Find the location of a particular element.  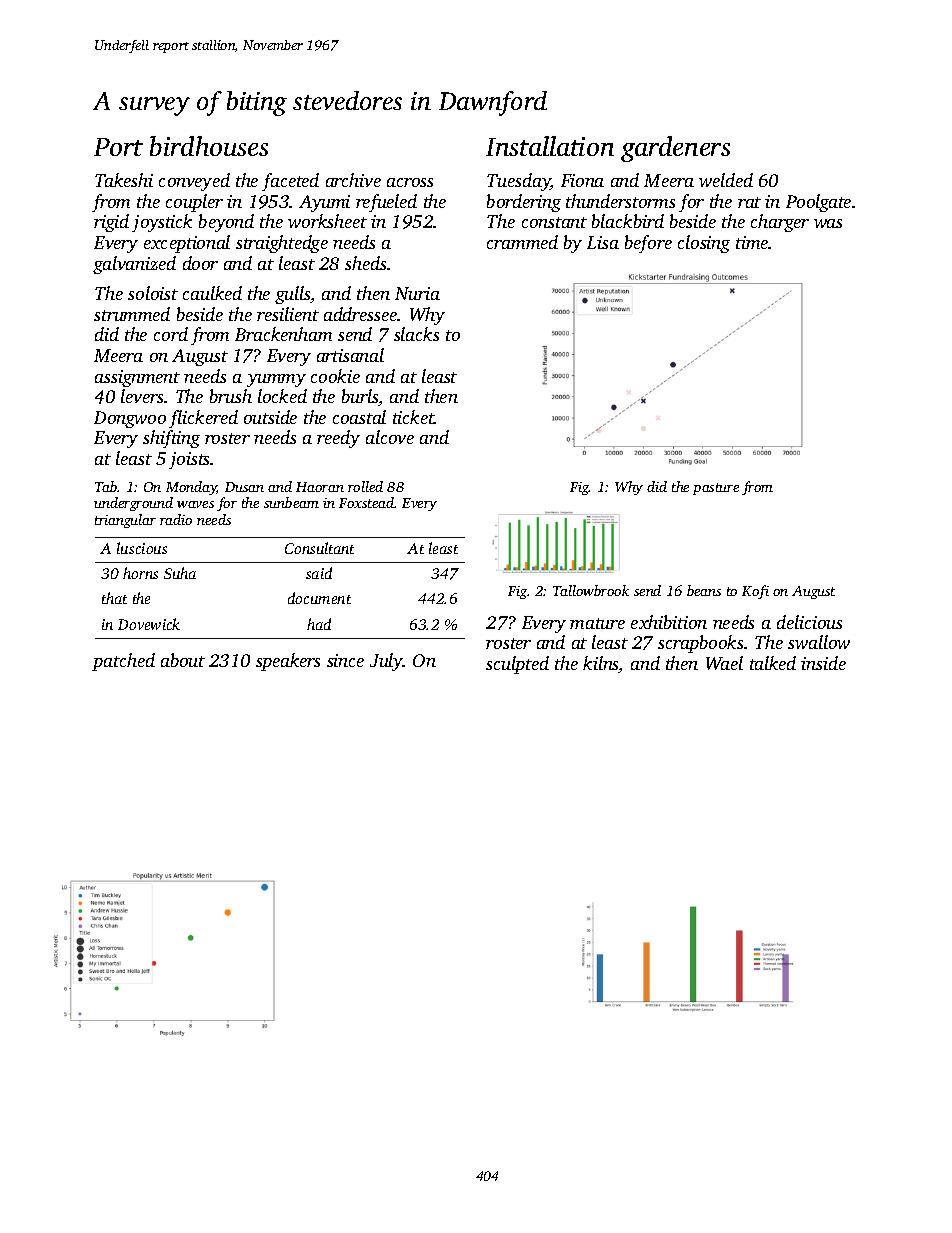

Dovewick is located at coordinates (149, 624).
